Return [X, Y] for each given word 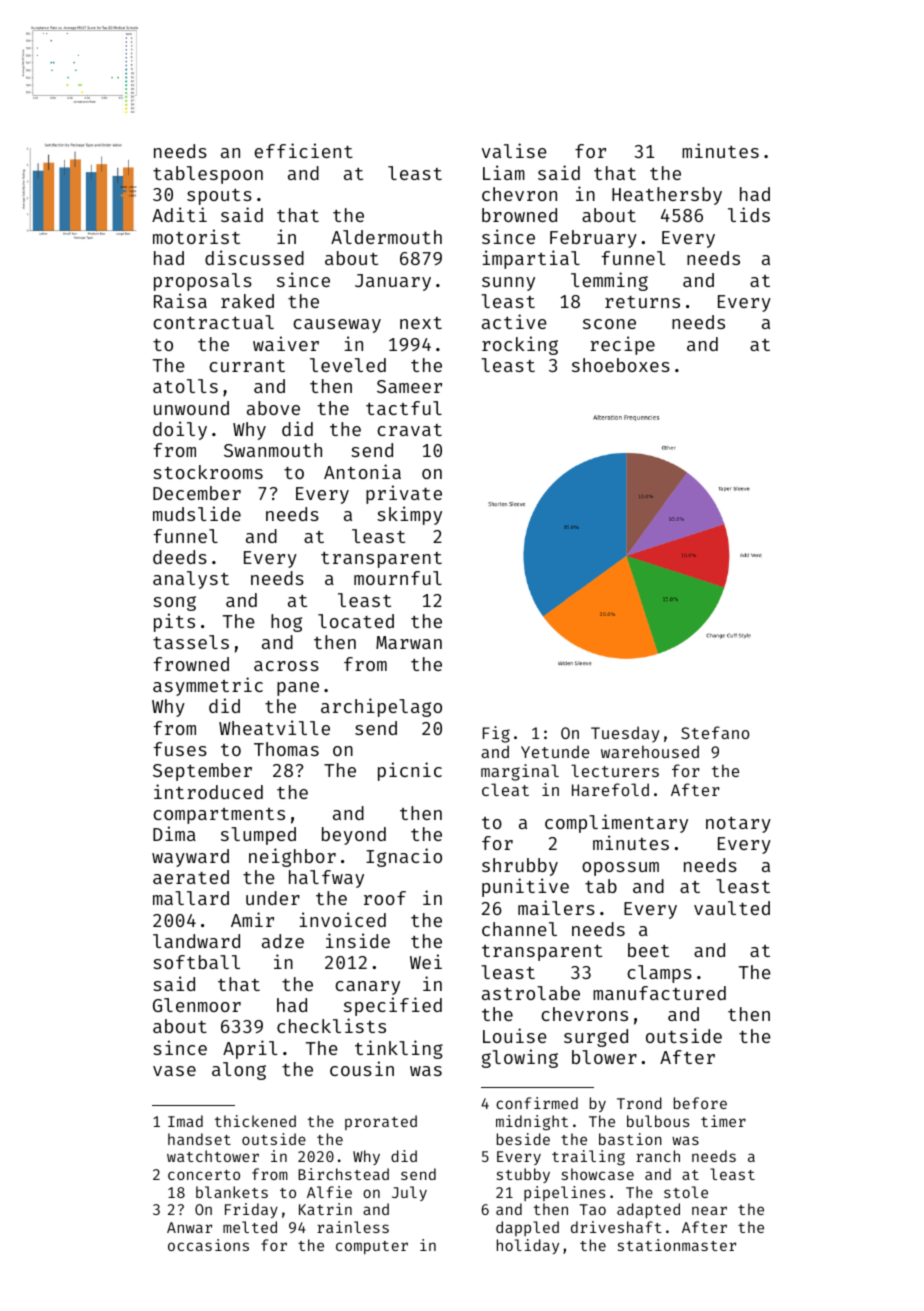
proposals [203, 282]
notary [738, 825]
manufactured [659, 993]
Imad [185, 1121]
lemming [609, 281]
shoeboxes [621, 365]
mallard [191, 898]
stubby [523, 1175]
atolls [185, 386]
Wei [426, 961]
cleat [505, 789]
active [514, 321]
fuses [180, 749]
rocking [520, 345]
